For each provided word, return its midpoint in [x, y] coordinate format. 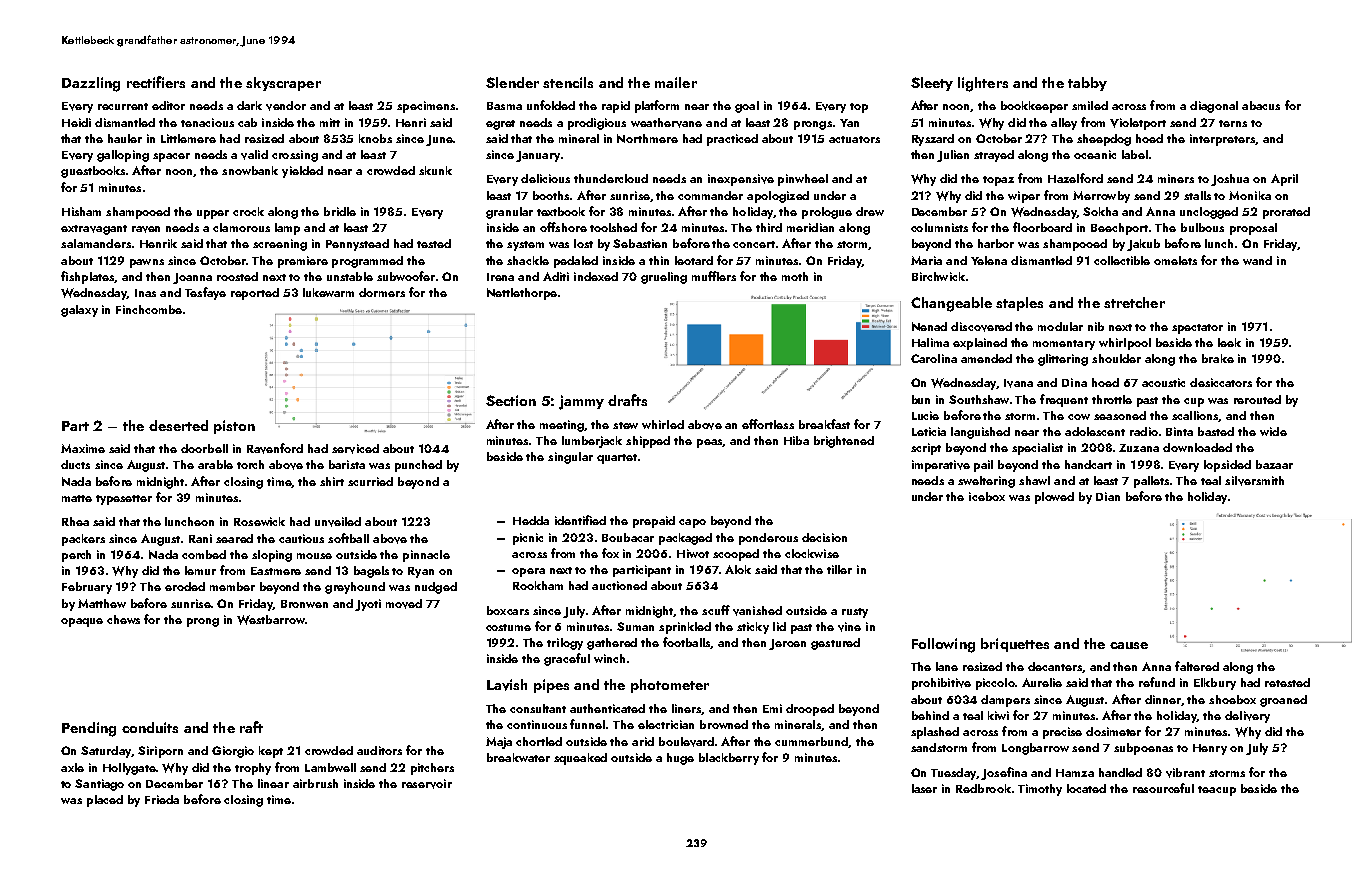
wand [1257, 260]
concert [754, 244]
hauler [125, 138]
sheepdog [1104, 140]
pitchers [432, 769]
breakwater [518, 757]
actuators [854, 139]
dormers [382, 292]
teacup [1217, 791]
